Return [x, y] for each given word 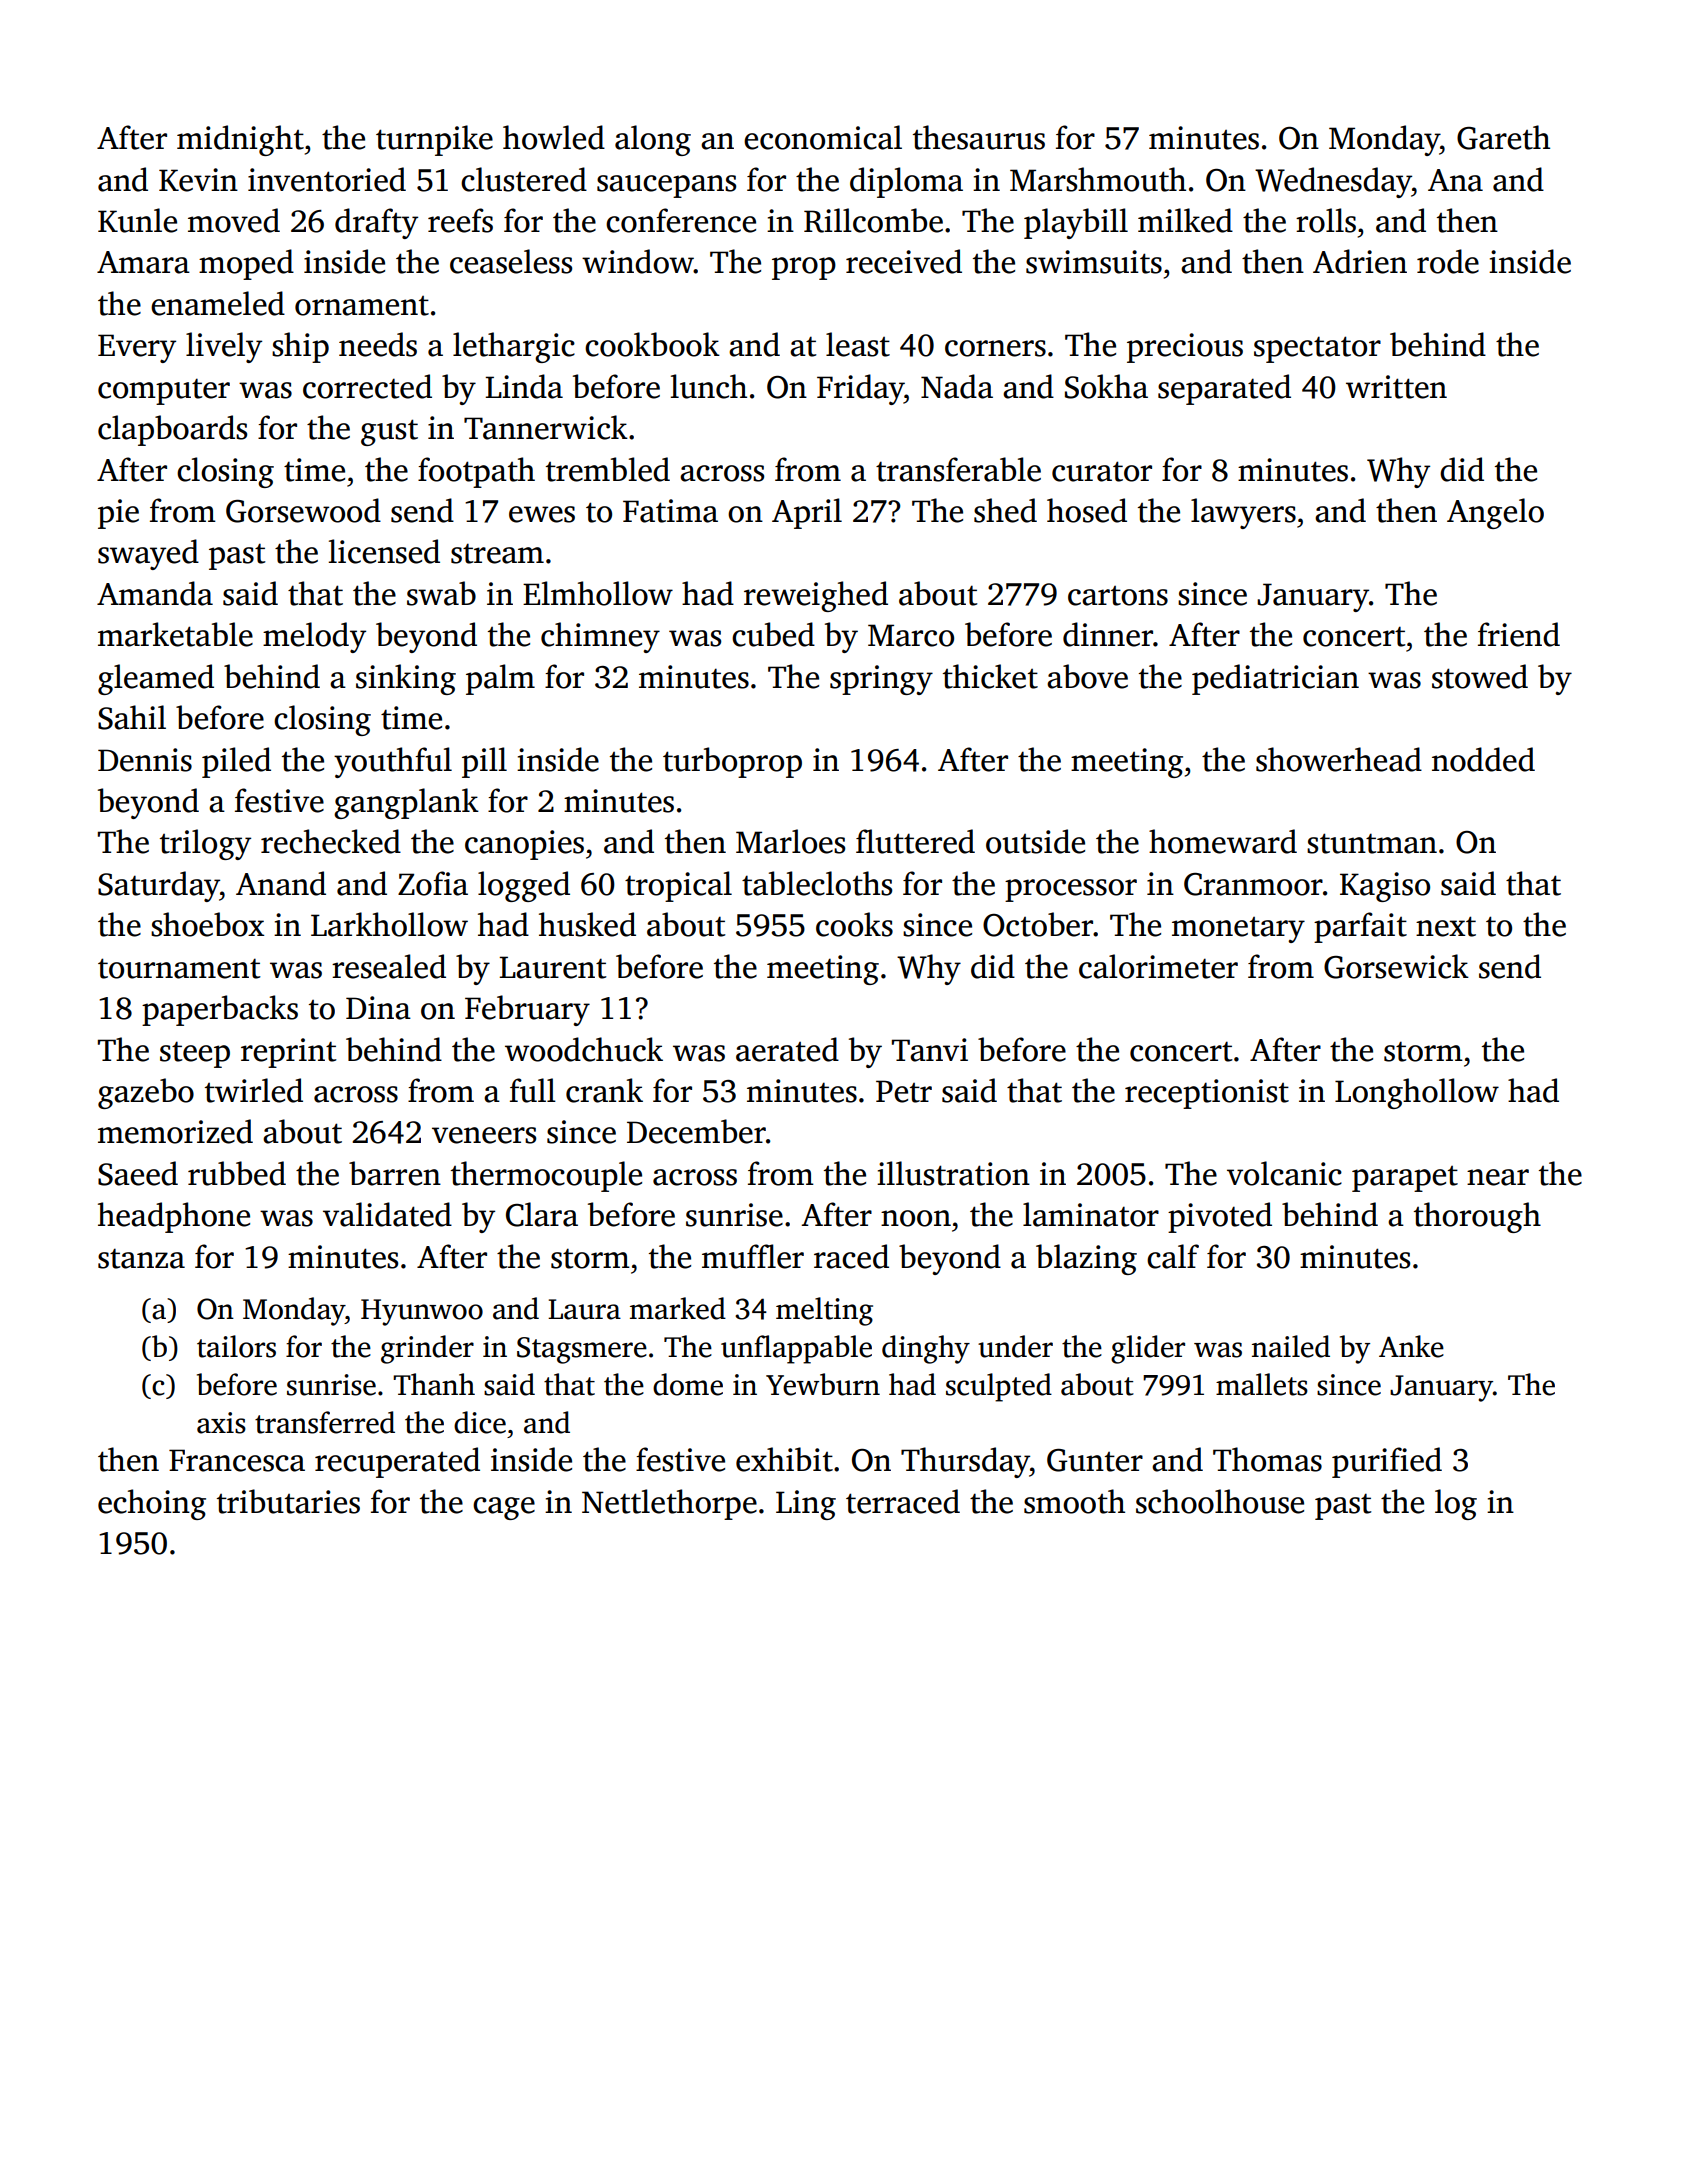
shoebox [207, 924]
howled [554, 137]
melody [314, 637]
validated [387, 1214]
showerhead [1339, 759]
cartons [1118, 596]
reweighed [816, 596]
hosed [1087, 510]
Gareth [1503, 137]
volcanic [1284, 1173]
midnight [240, 140]
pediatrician [1275, 679]
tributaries [288, 1501]
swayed [148, 554]
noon [916, 1218]
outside [1035, 841]
